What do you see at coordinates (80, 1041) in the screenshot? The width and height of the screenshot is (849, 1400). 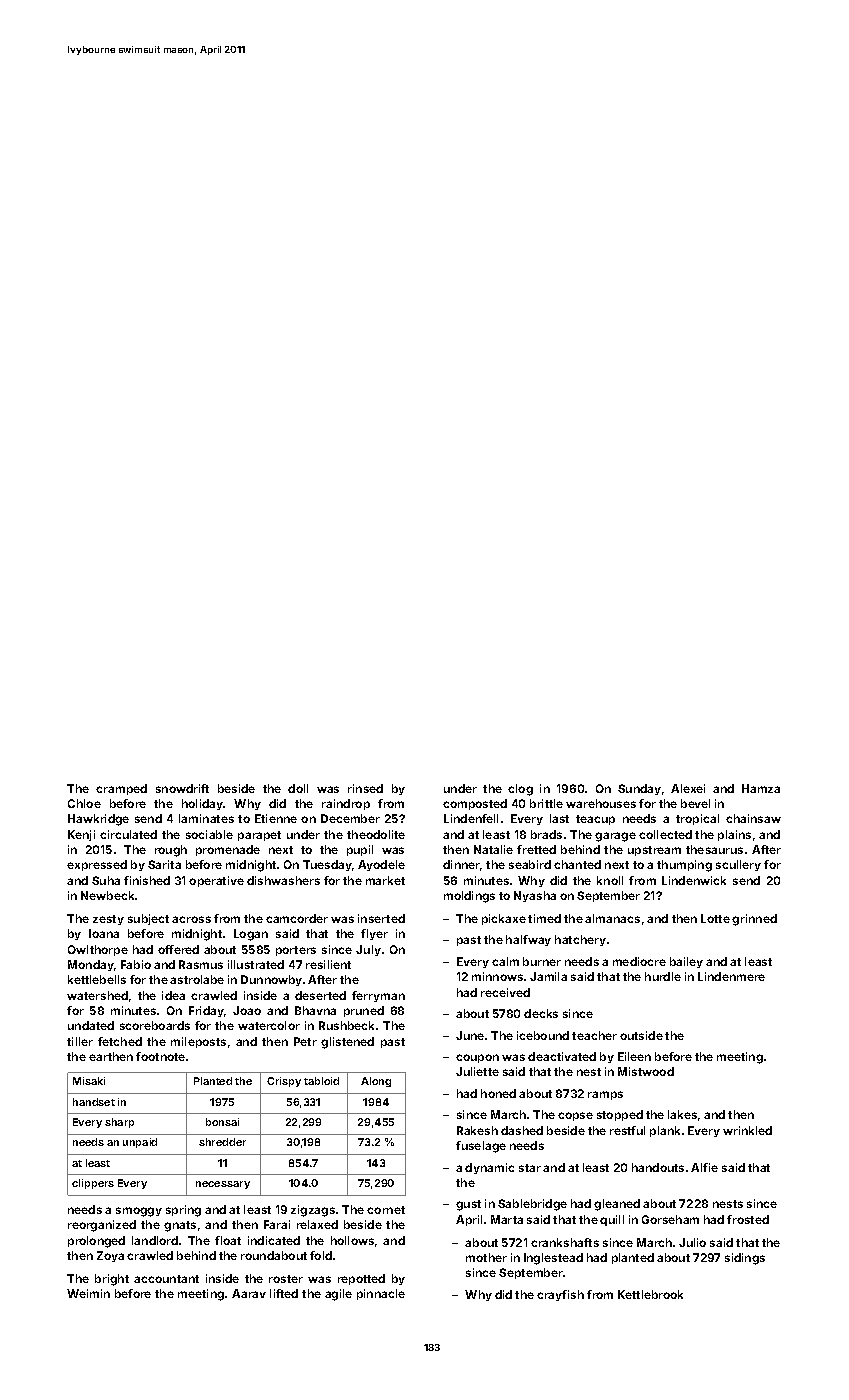 I see `tiller` at bounding box center [80, 1041].
